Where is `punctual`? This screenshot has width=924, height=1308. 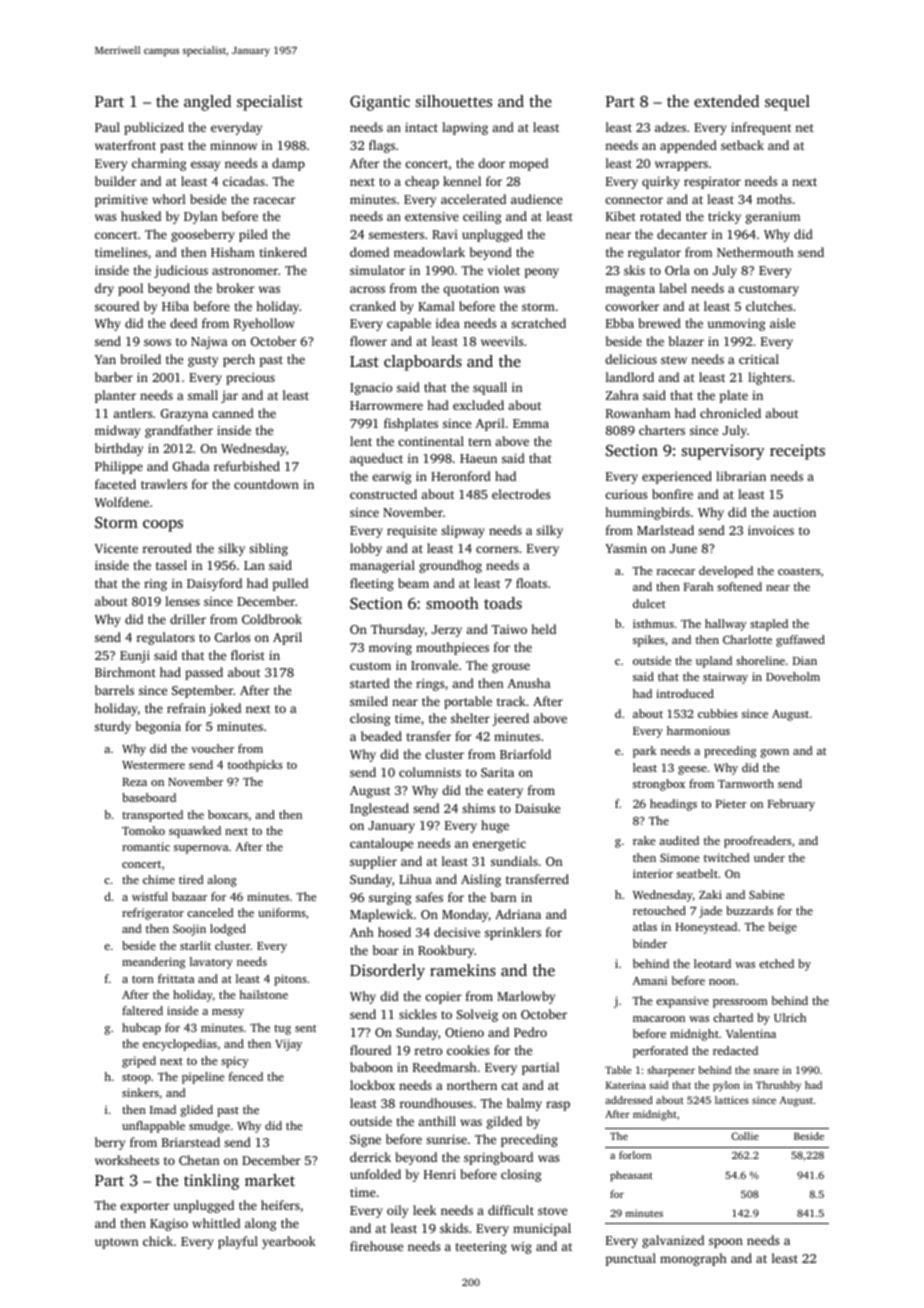 punctual is located at coordinates (630, 1259).
